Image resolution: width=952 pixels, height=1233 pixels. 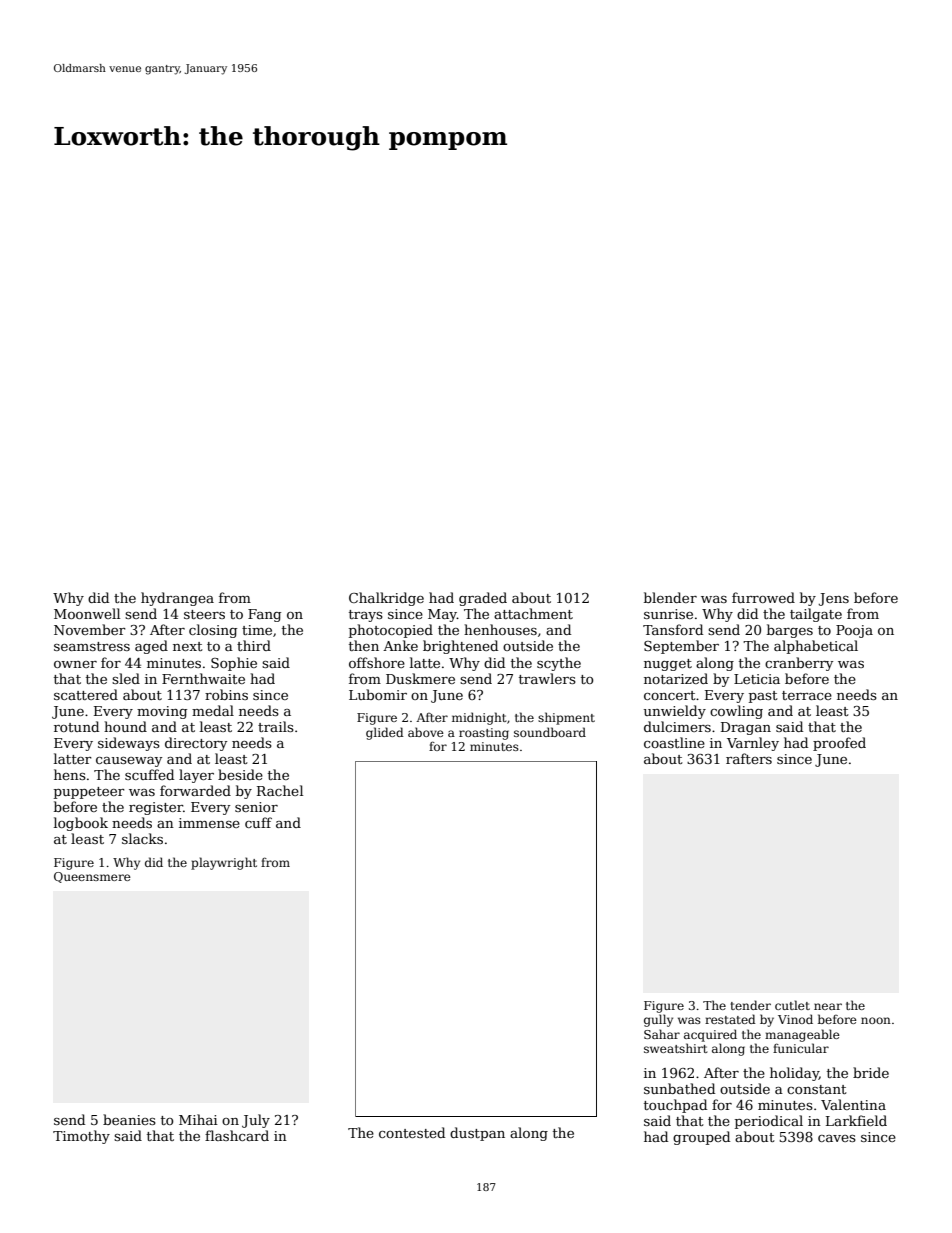 I want to click on Jens, so click(x=834, y=599).
